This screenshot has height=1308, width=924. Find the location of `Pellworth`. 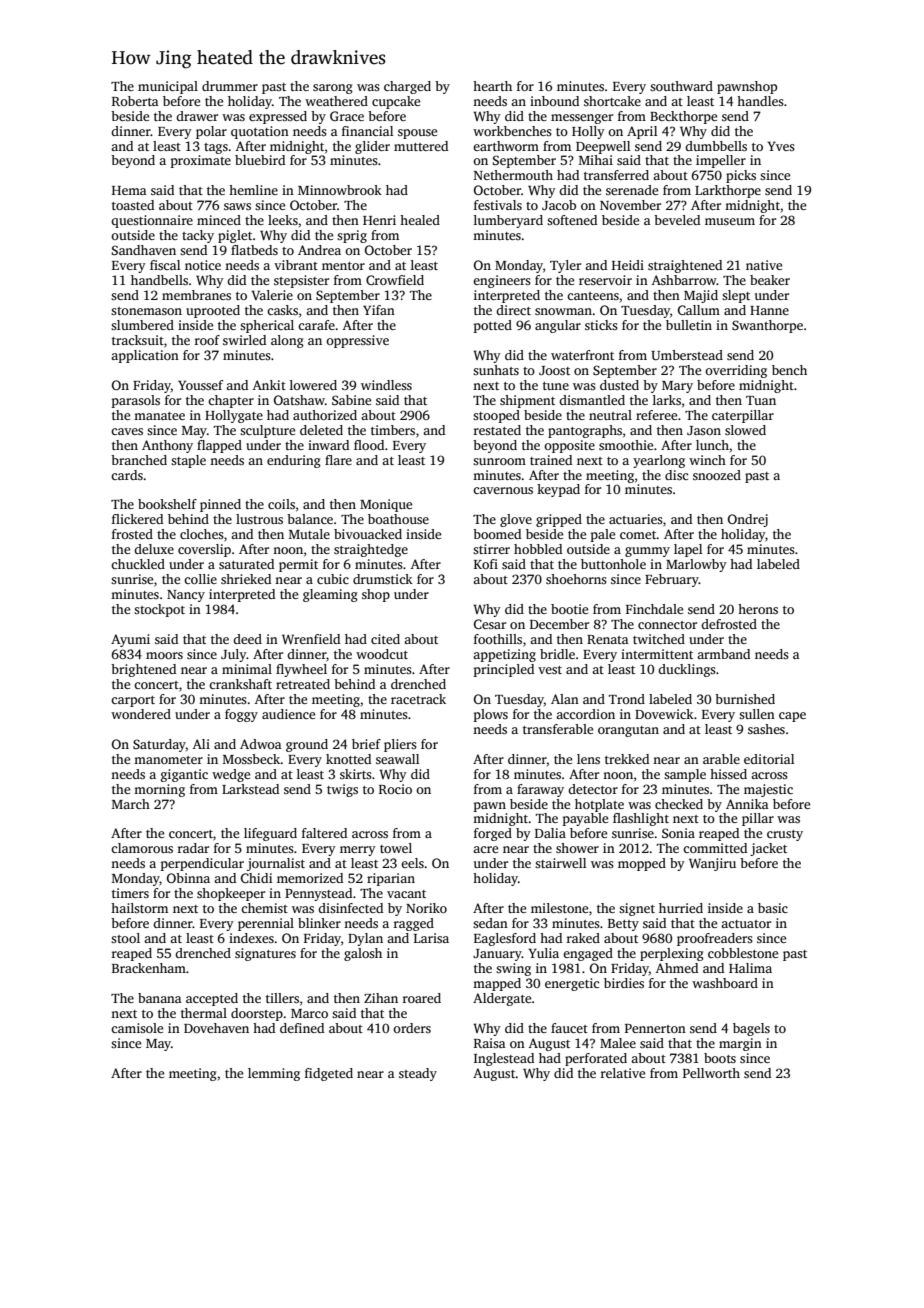

Pellworth is located at coordinates (711, 1073).
